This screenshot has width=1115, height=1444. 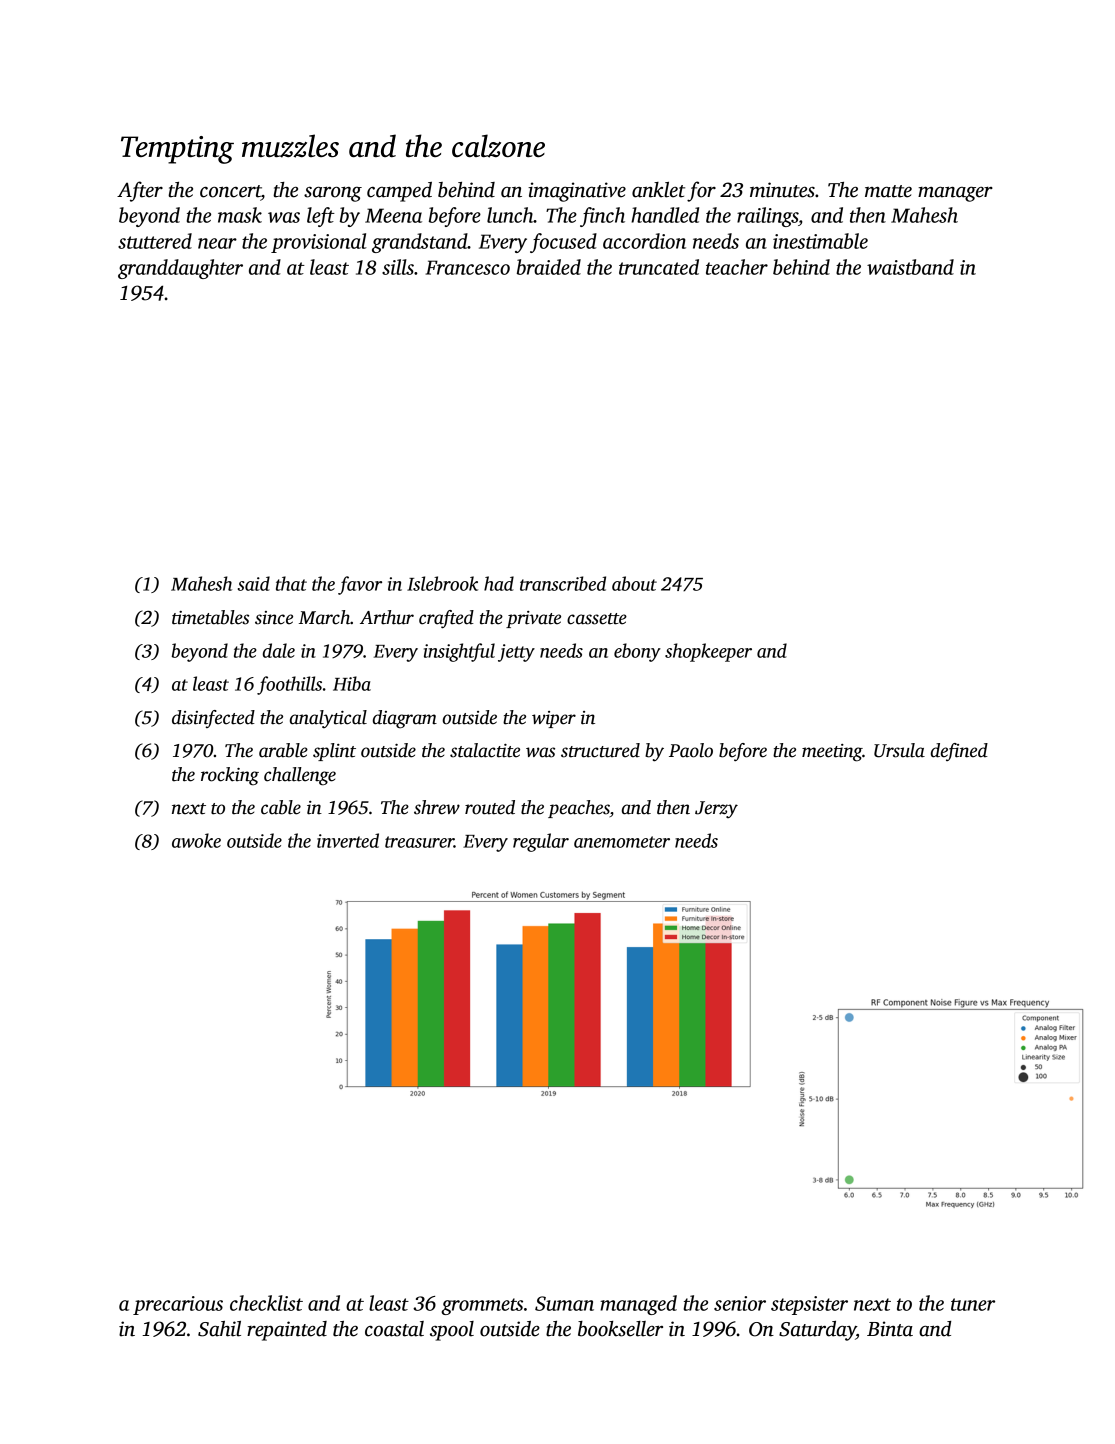 I want to click on imaginative, so click(x=577, y=192).
